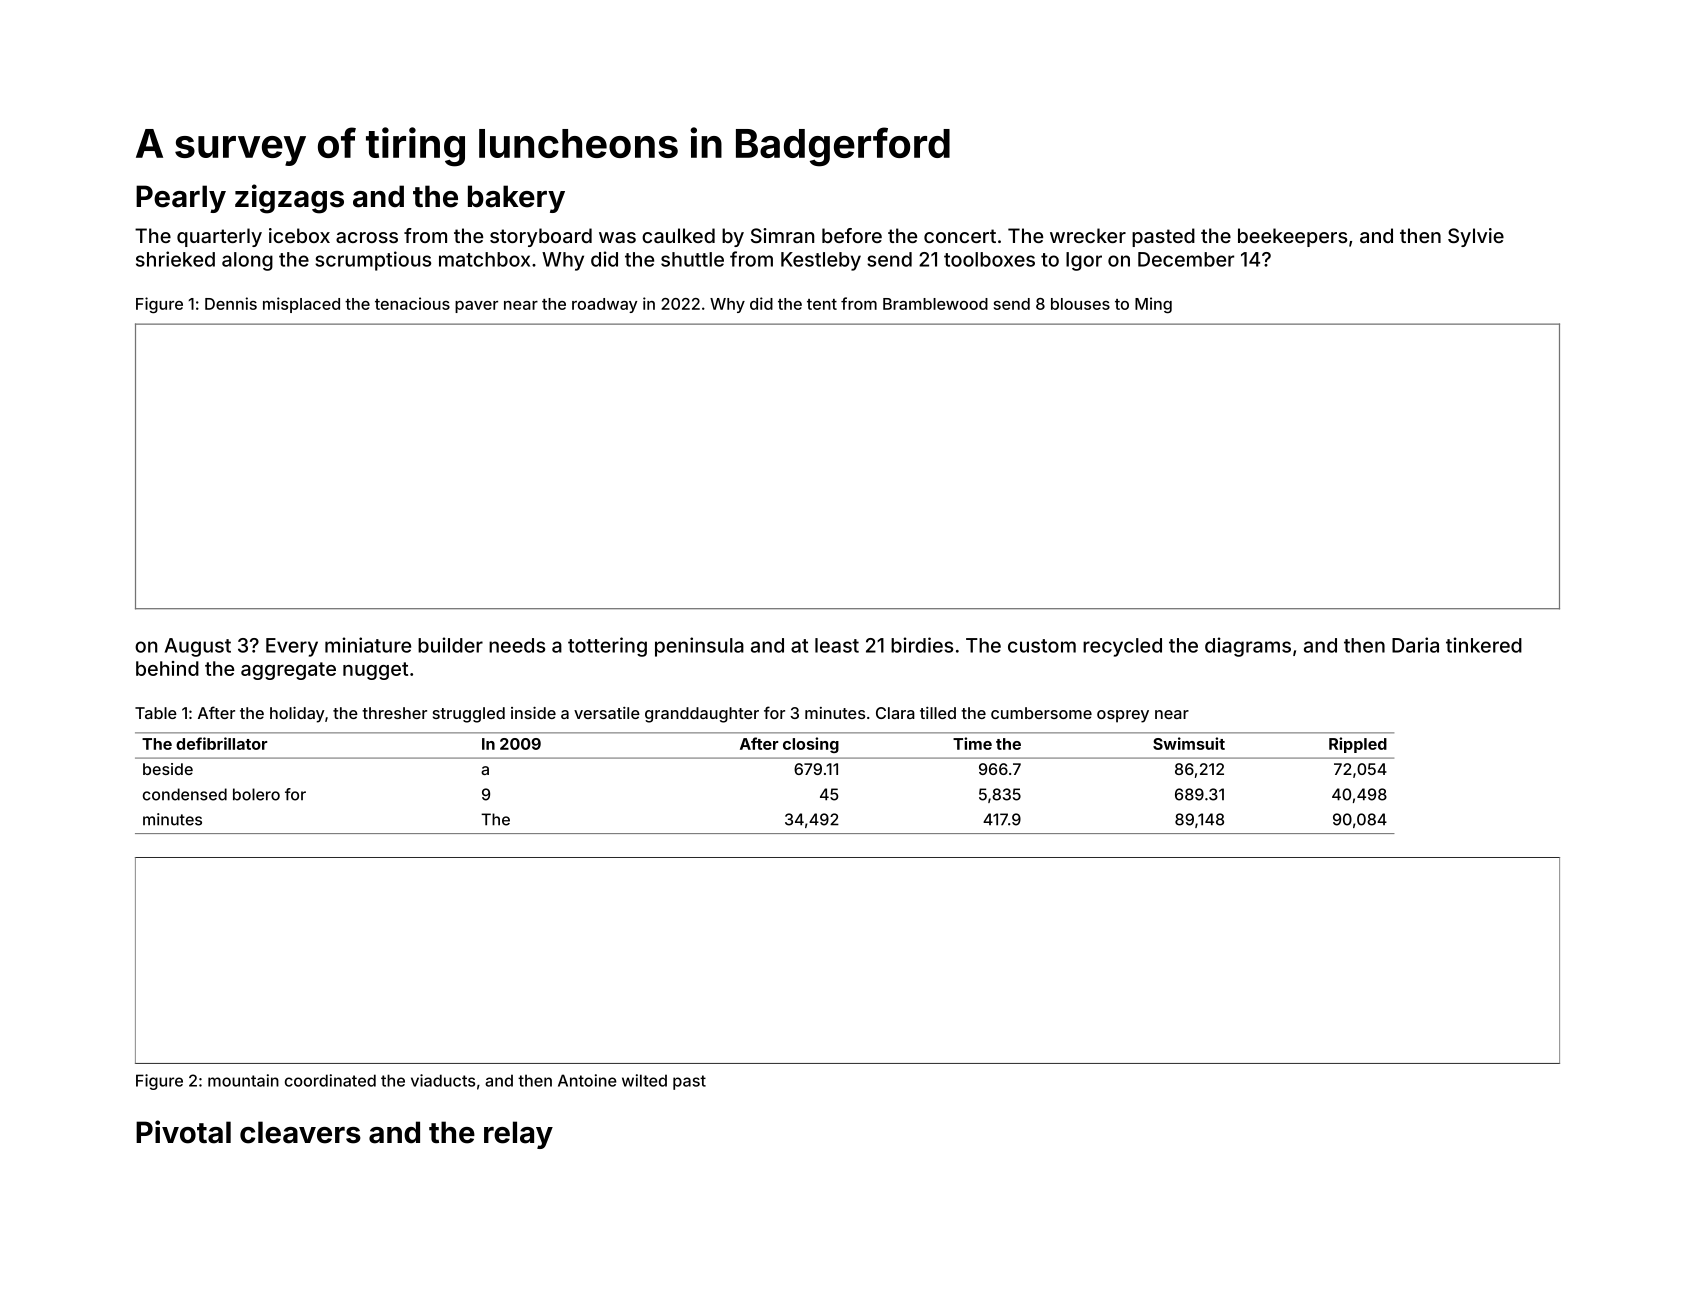  Describe the element at coordinates (1248, 647) in the screenshot. I see `diagrams` at that location.
